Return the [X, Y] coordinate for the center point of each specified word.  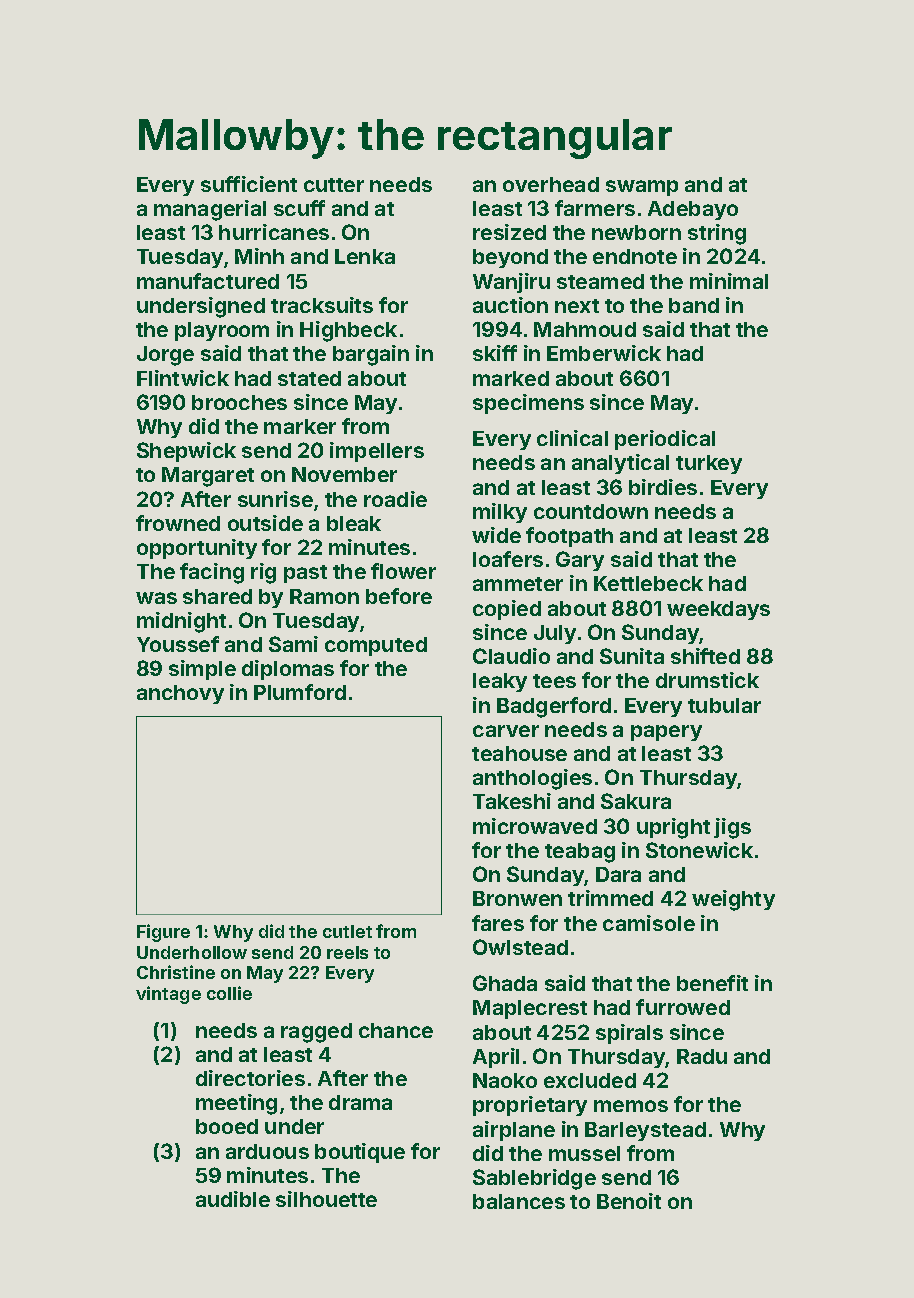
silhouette [326, 1199]
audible [233, 1199]
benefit [712, 983]
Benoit [629, 1201]
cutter [334, 185]
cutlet [347, 931]
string [717, 234]
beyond [510, 258]
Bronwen [517, 898]
